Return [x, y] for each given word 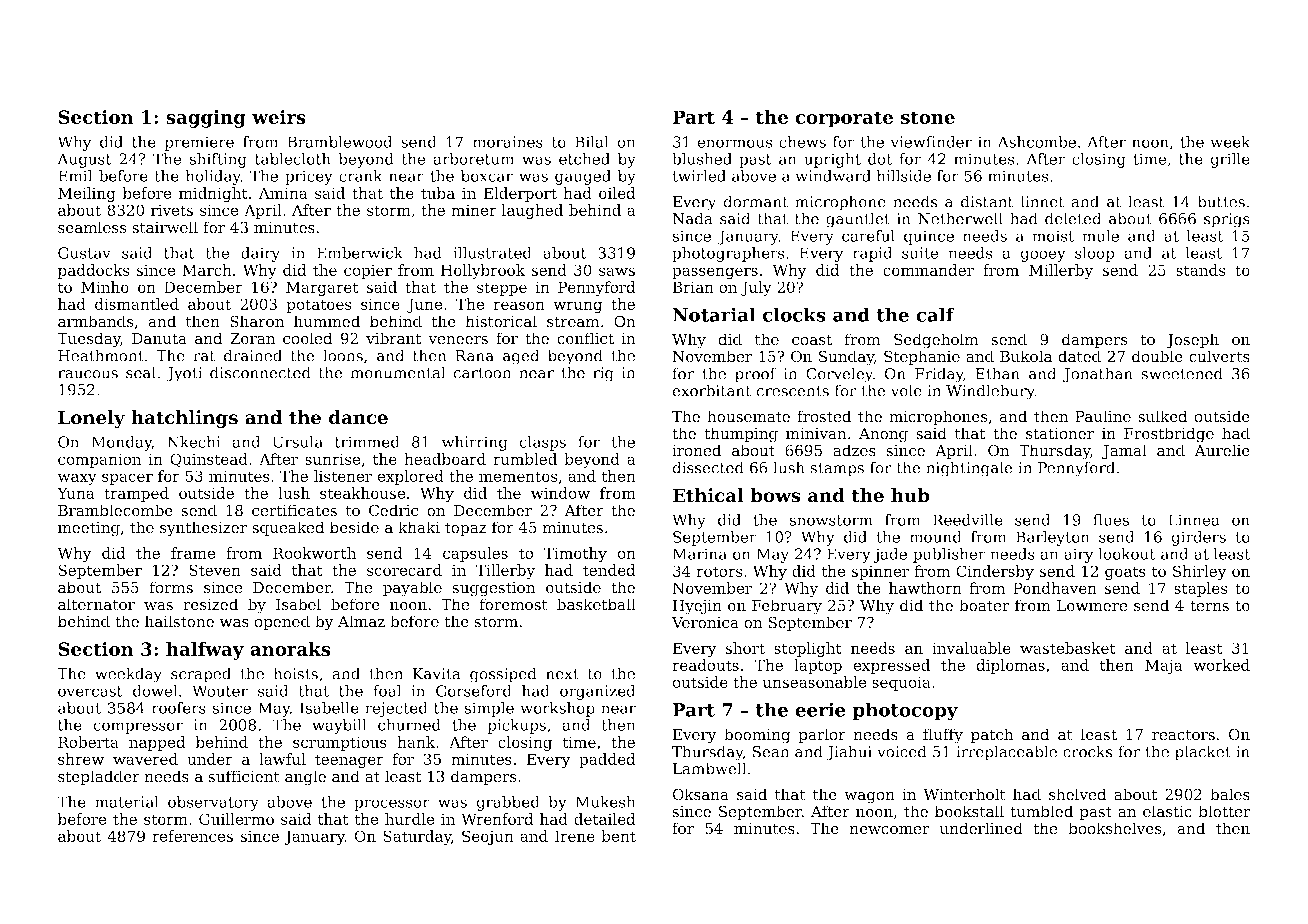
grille [1230, 160]
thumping [741, 435]
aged [521, 357]
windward [833, 176]
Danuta [159, 339]
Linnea [1194, 520]
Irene [575, 836]
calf [935, 314]
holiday [213, 177]
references [192, 836]
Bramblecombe [115, 510]
